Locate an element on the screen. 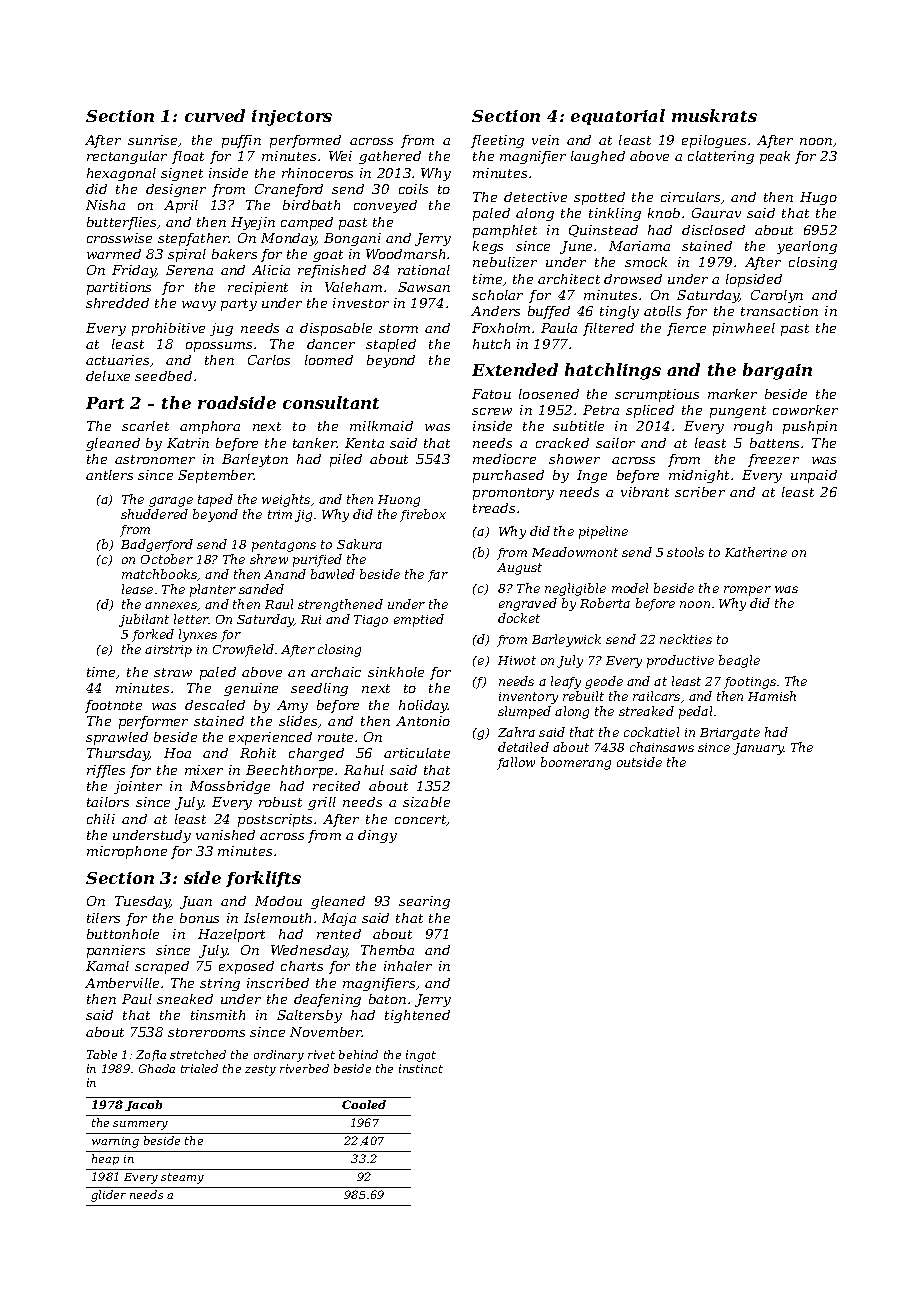  Nisha is located at coordinates (105, 205).
